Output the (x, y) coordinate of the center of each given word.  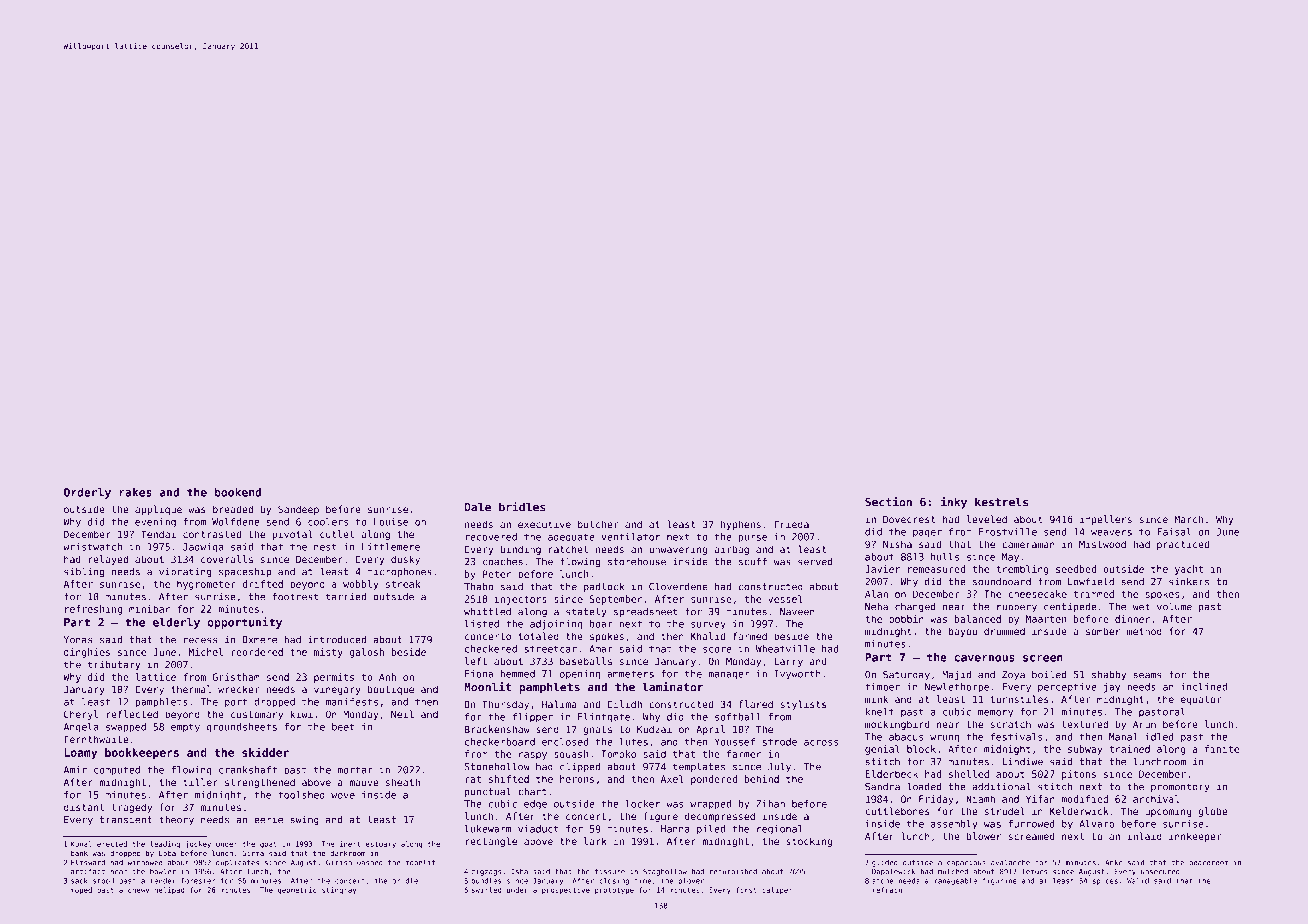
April (710, 730)
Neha (876, 607)
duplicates (237, 863)
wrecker (238, 689)
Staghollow (665, 872)
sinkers (1189, 581)
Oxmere (259, 640)
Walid (1138, 881)
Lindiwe (1022, 761)
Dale (478, 507)
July (779, 767)
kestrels (1001, 502)
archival (1156, 799)
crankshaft (248, 770)
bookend (238, 492)
